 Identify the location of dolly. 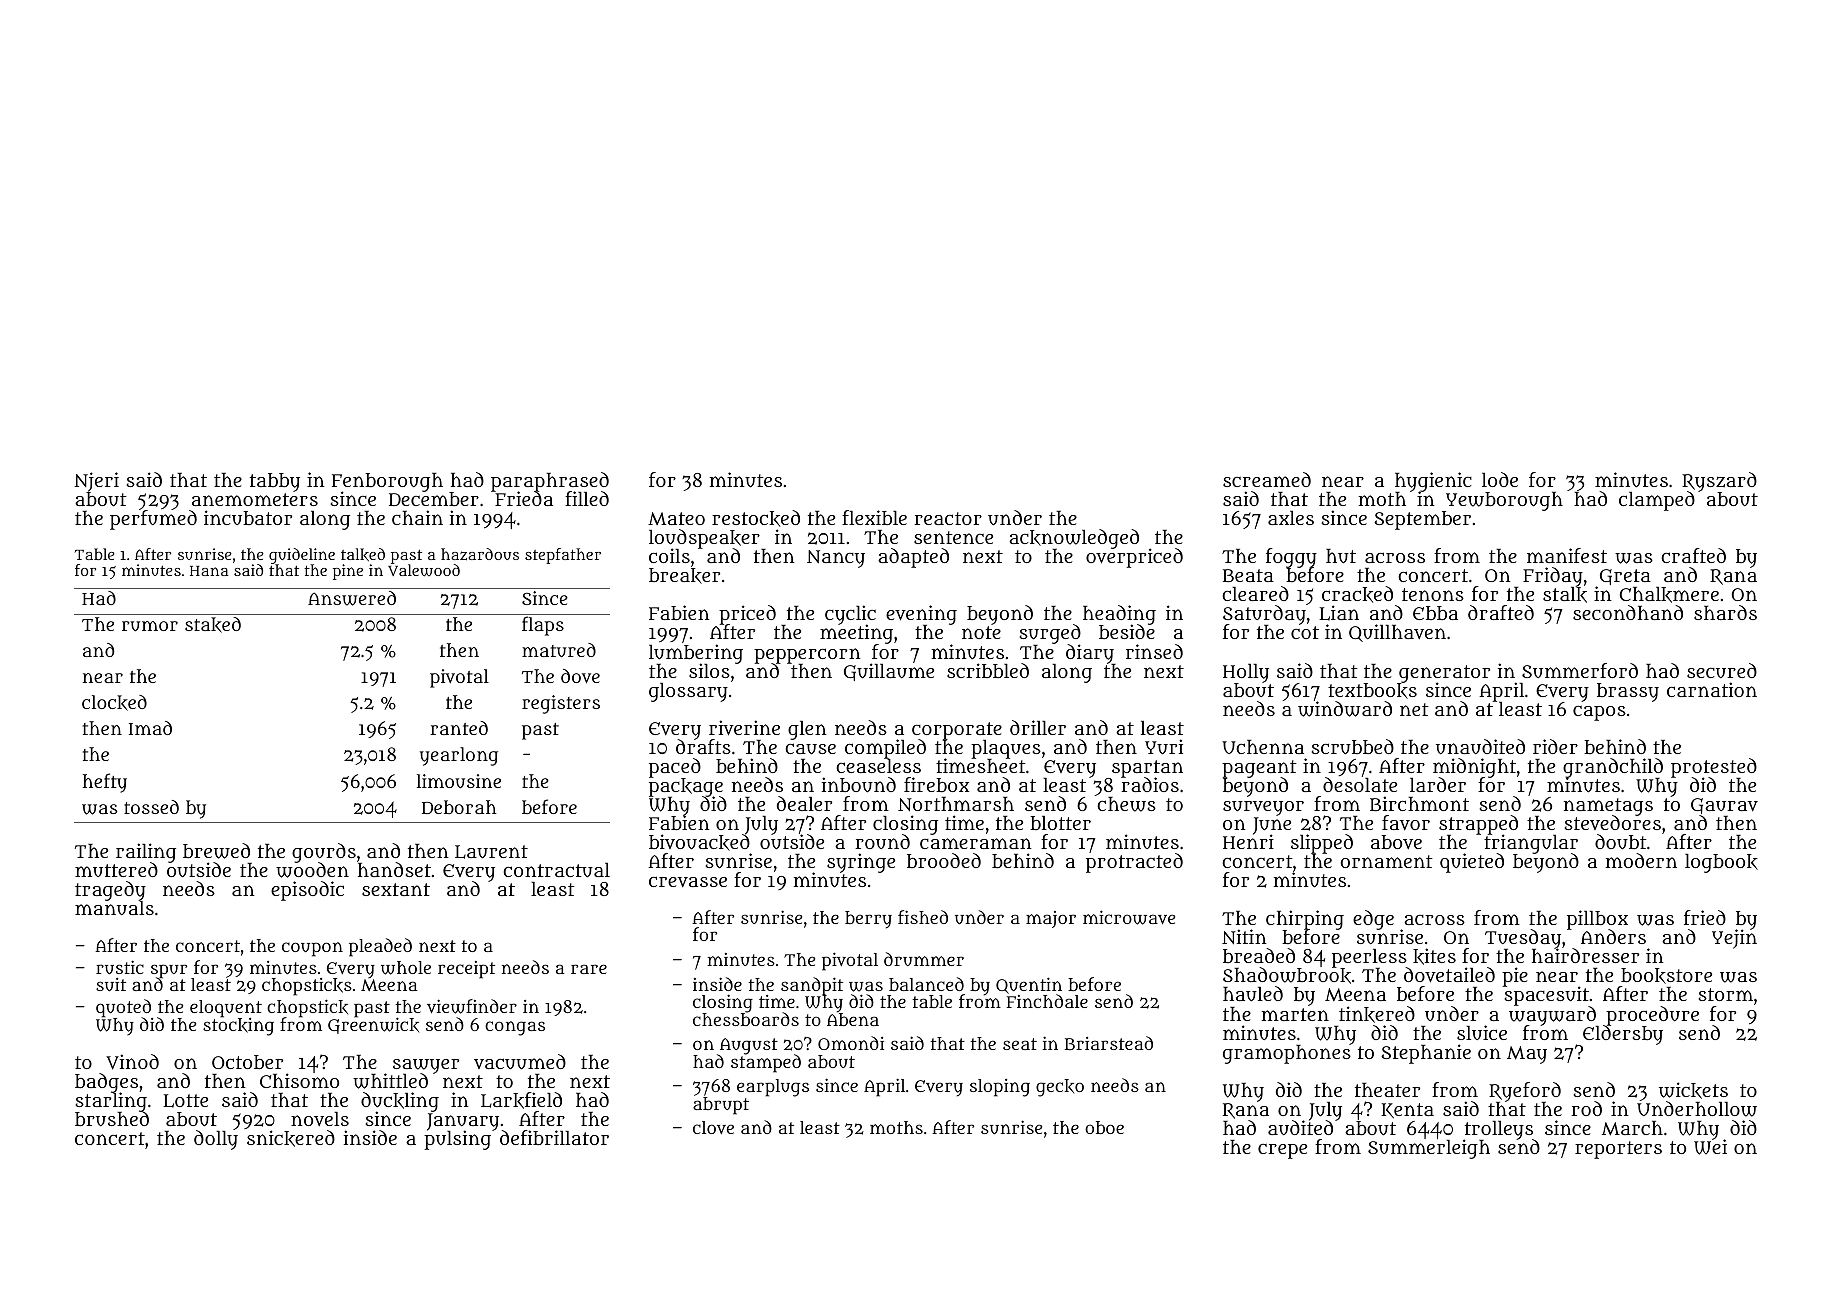
(216, 1140).
